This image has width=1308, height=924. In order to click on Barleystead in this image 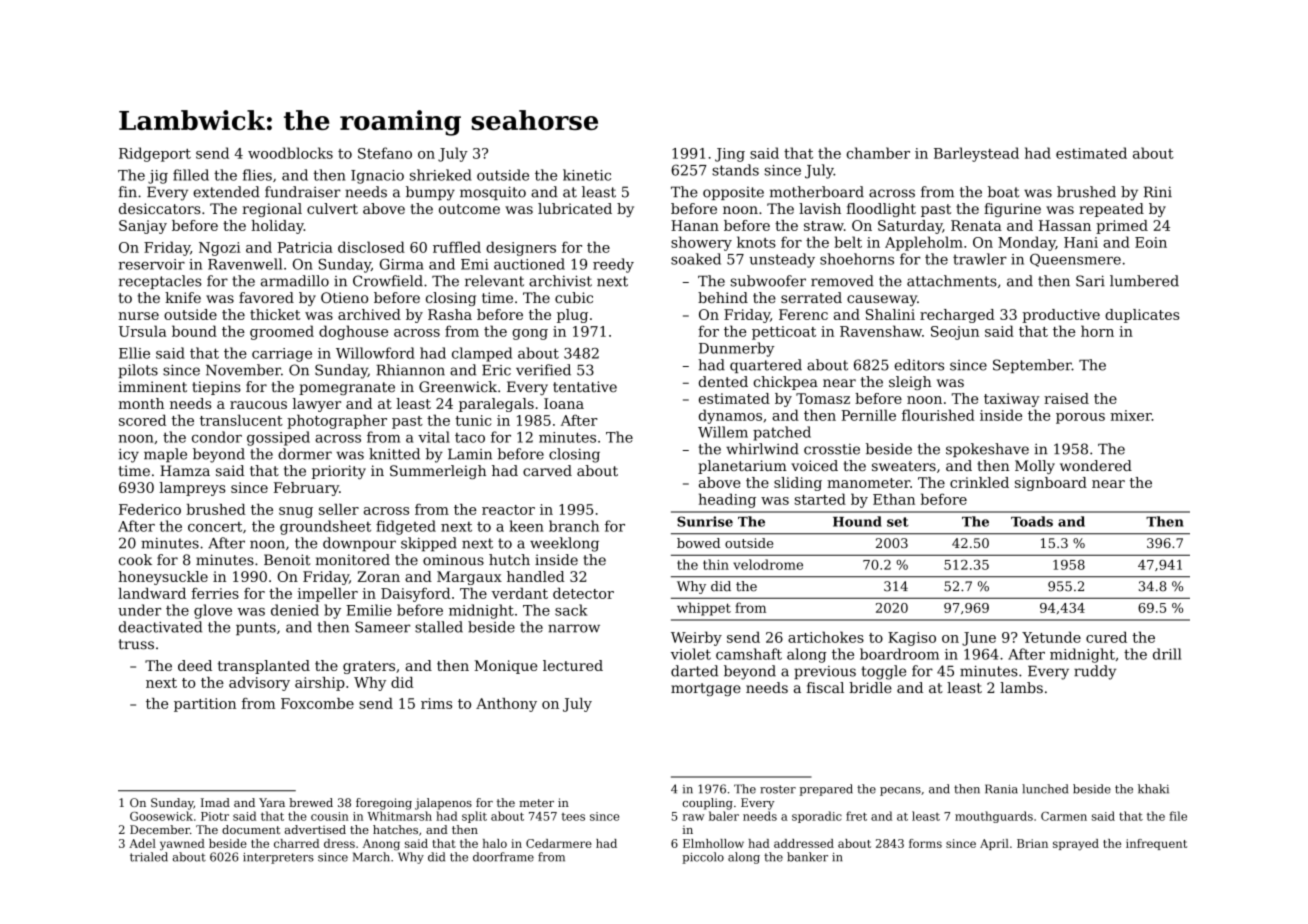, I will do `click(976, 154)`.
